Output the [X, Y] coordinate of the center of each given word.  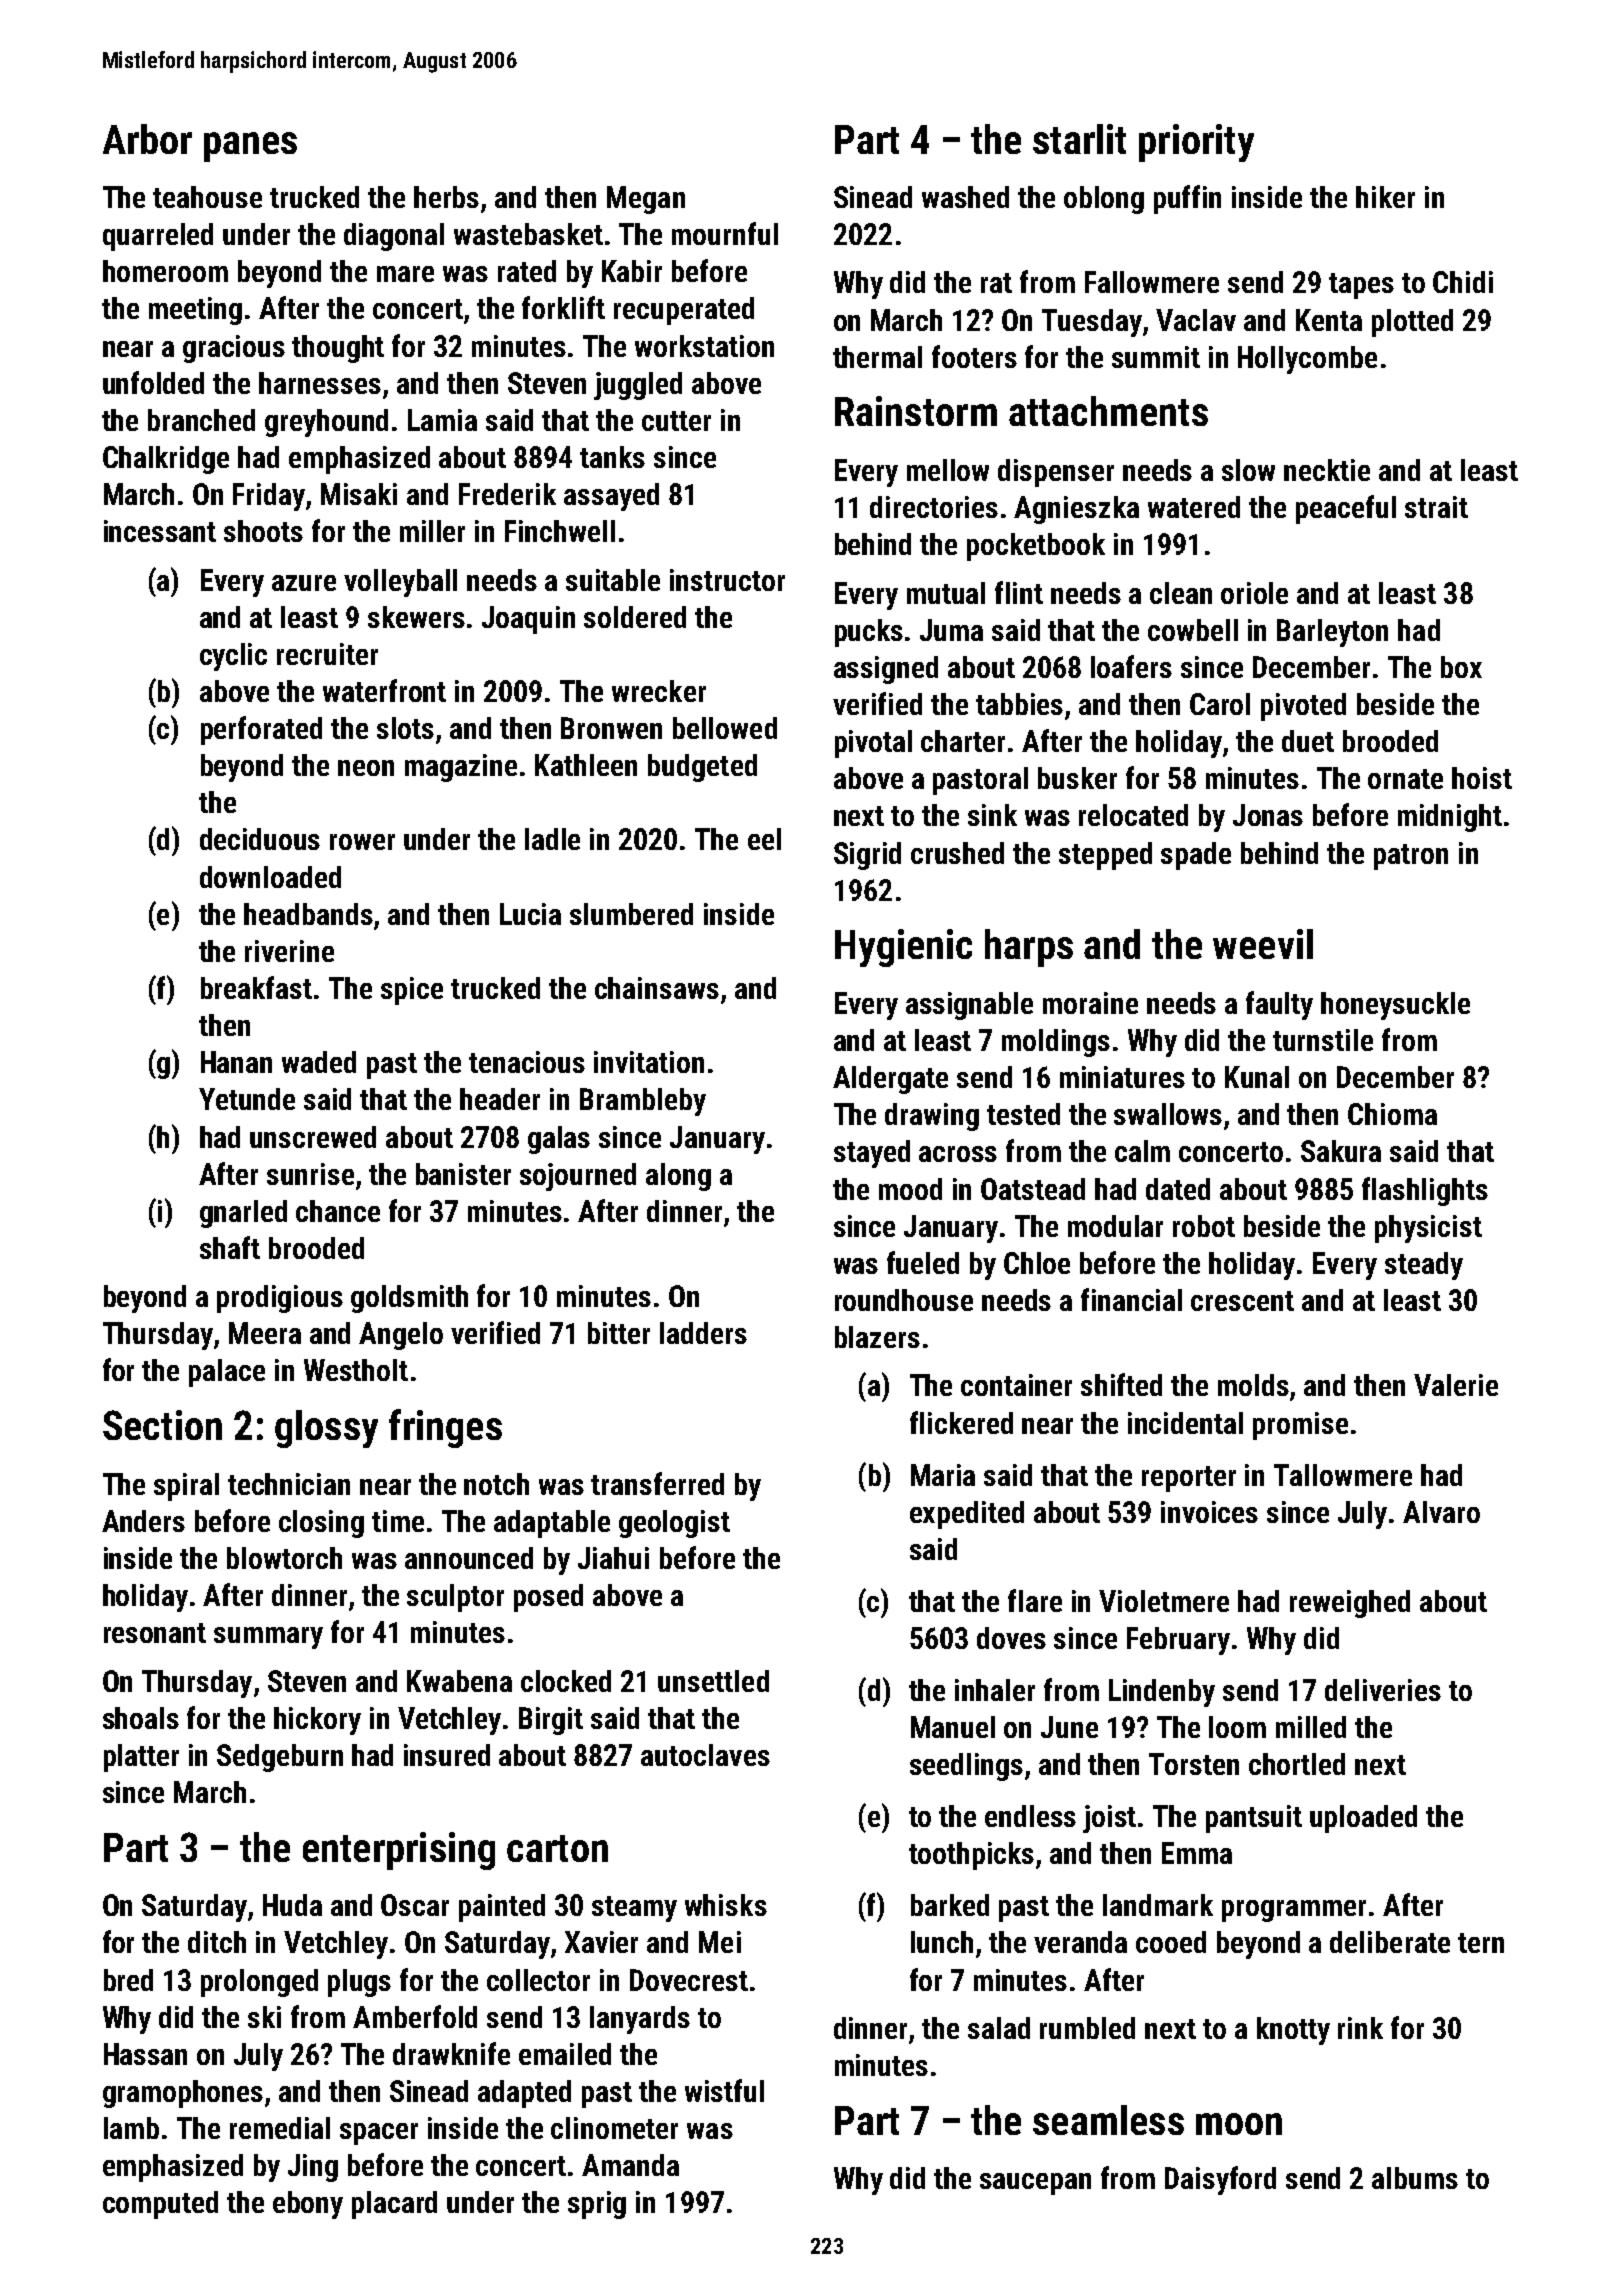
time [398, 1521]
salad [999, 2028]
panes [250, 147]
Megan [646, 200]
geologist [674, 1524]
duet [1308, 741]
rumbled [1087, 2028]
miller [432, 531]
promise [1300, 1426]
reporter [1189, 1479]
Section [162, 1425]
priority [1196, 143]
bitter [619, 1333]
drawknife [451, 2053]
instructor [727, 580]
